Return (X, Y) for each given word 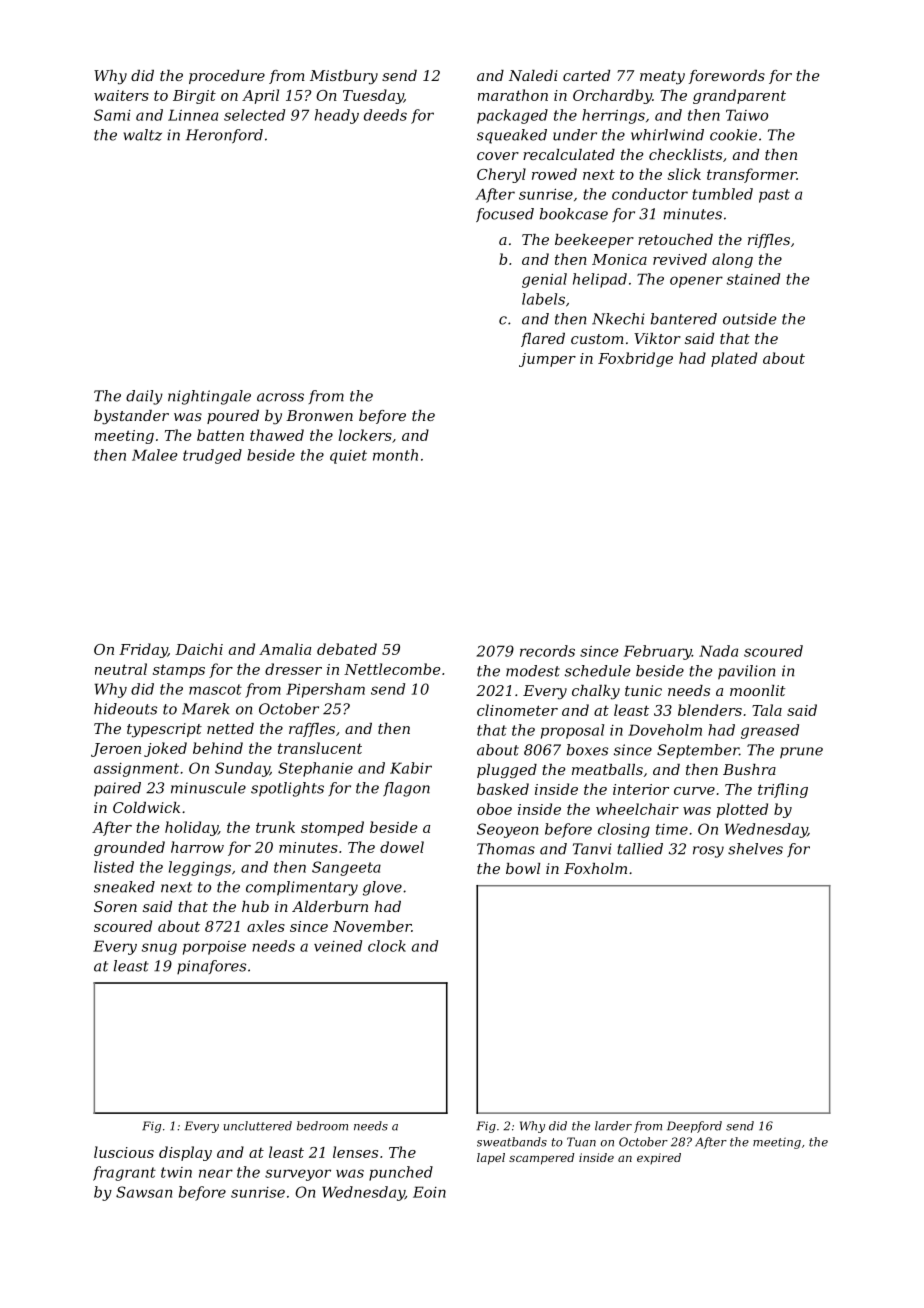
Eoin (429, 1192)
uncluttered (258, 1126)
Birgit (194, 97)
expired (659, 1159)
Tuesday (373, 96)
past (774, 196)
